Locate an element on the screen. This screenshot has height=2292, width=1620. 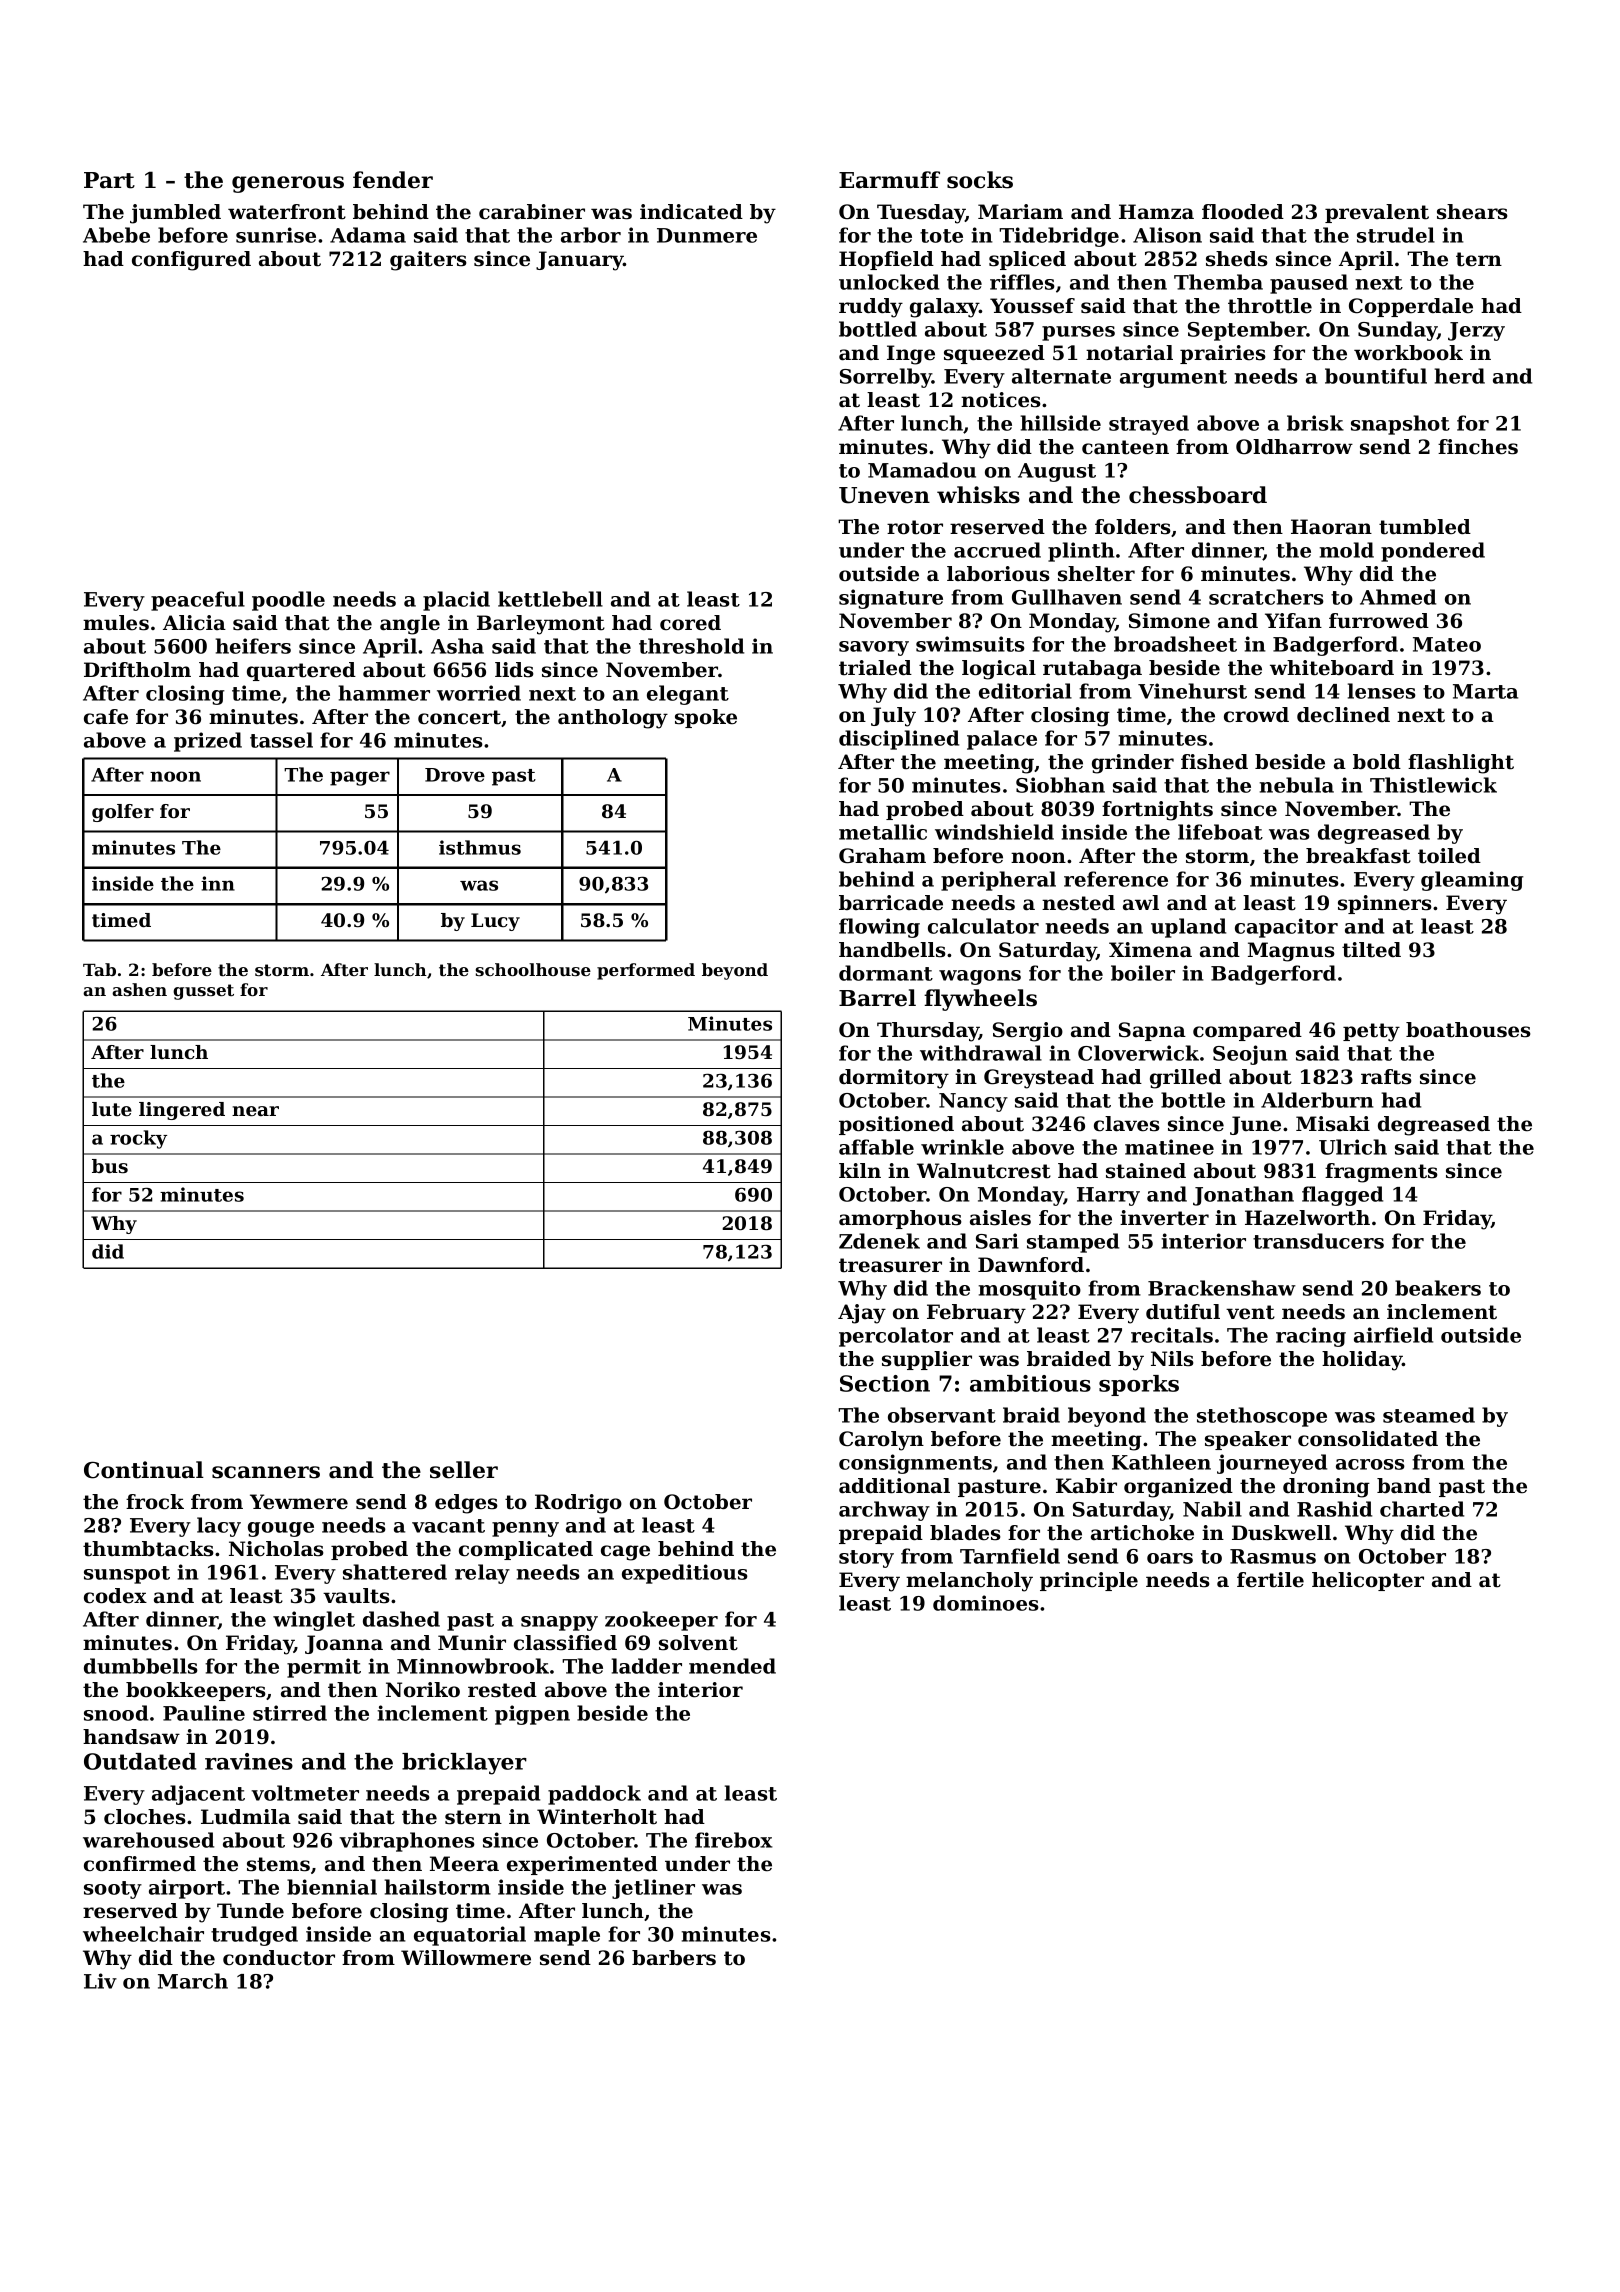
configured is located at coordinates (191, 261).
